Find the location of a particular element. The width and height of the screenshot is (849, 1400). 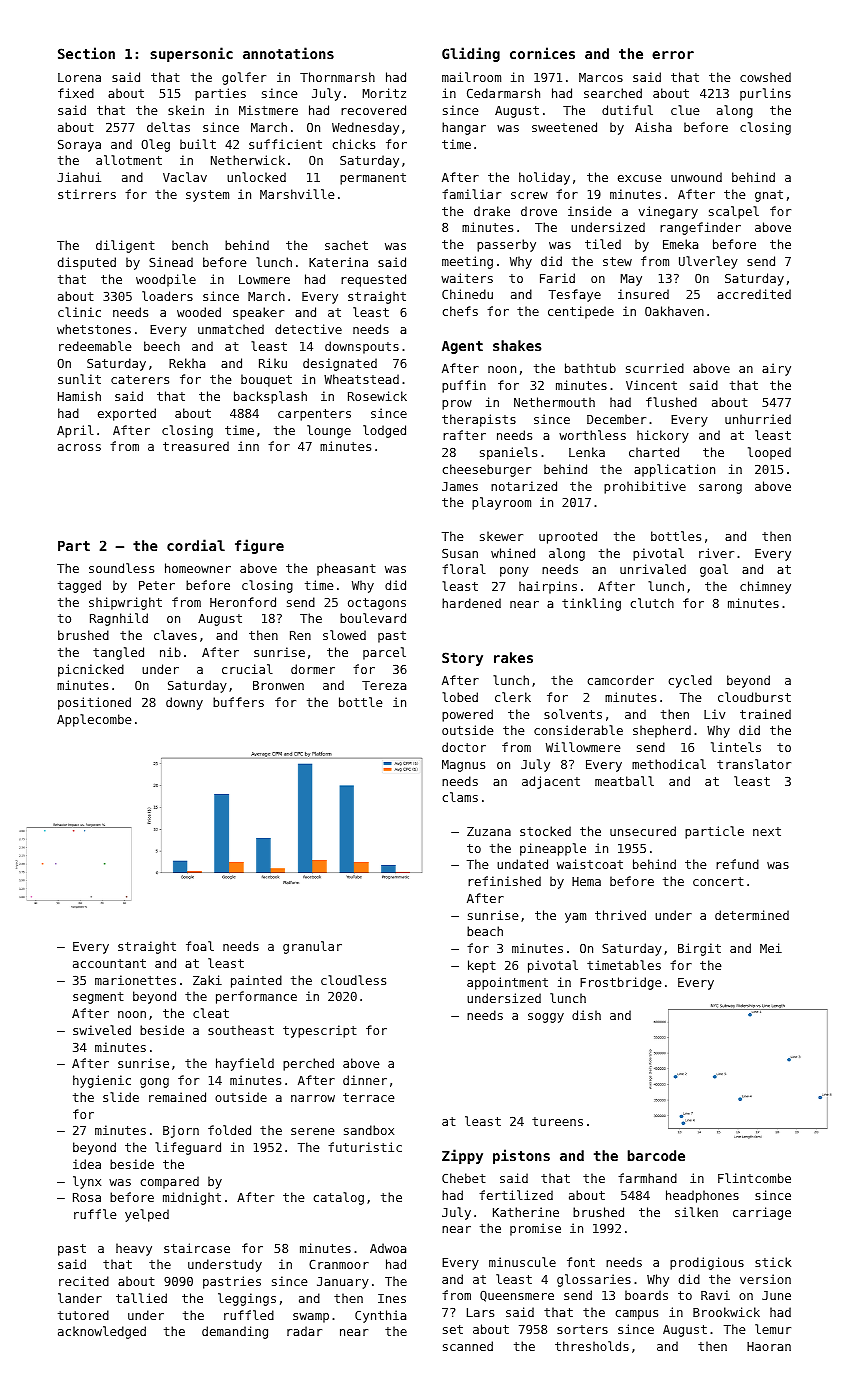

tagged is located at coordinates (79, 586).
